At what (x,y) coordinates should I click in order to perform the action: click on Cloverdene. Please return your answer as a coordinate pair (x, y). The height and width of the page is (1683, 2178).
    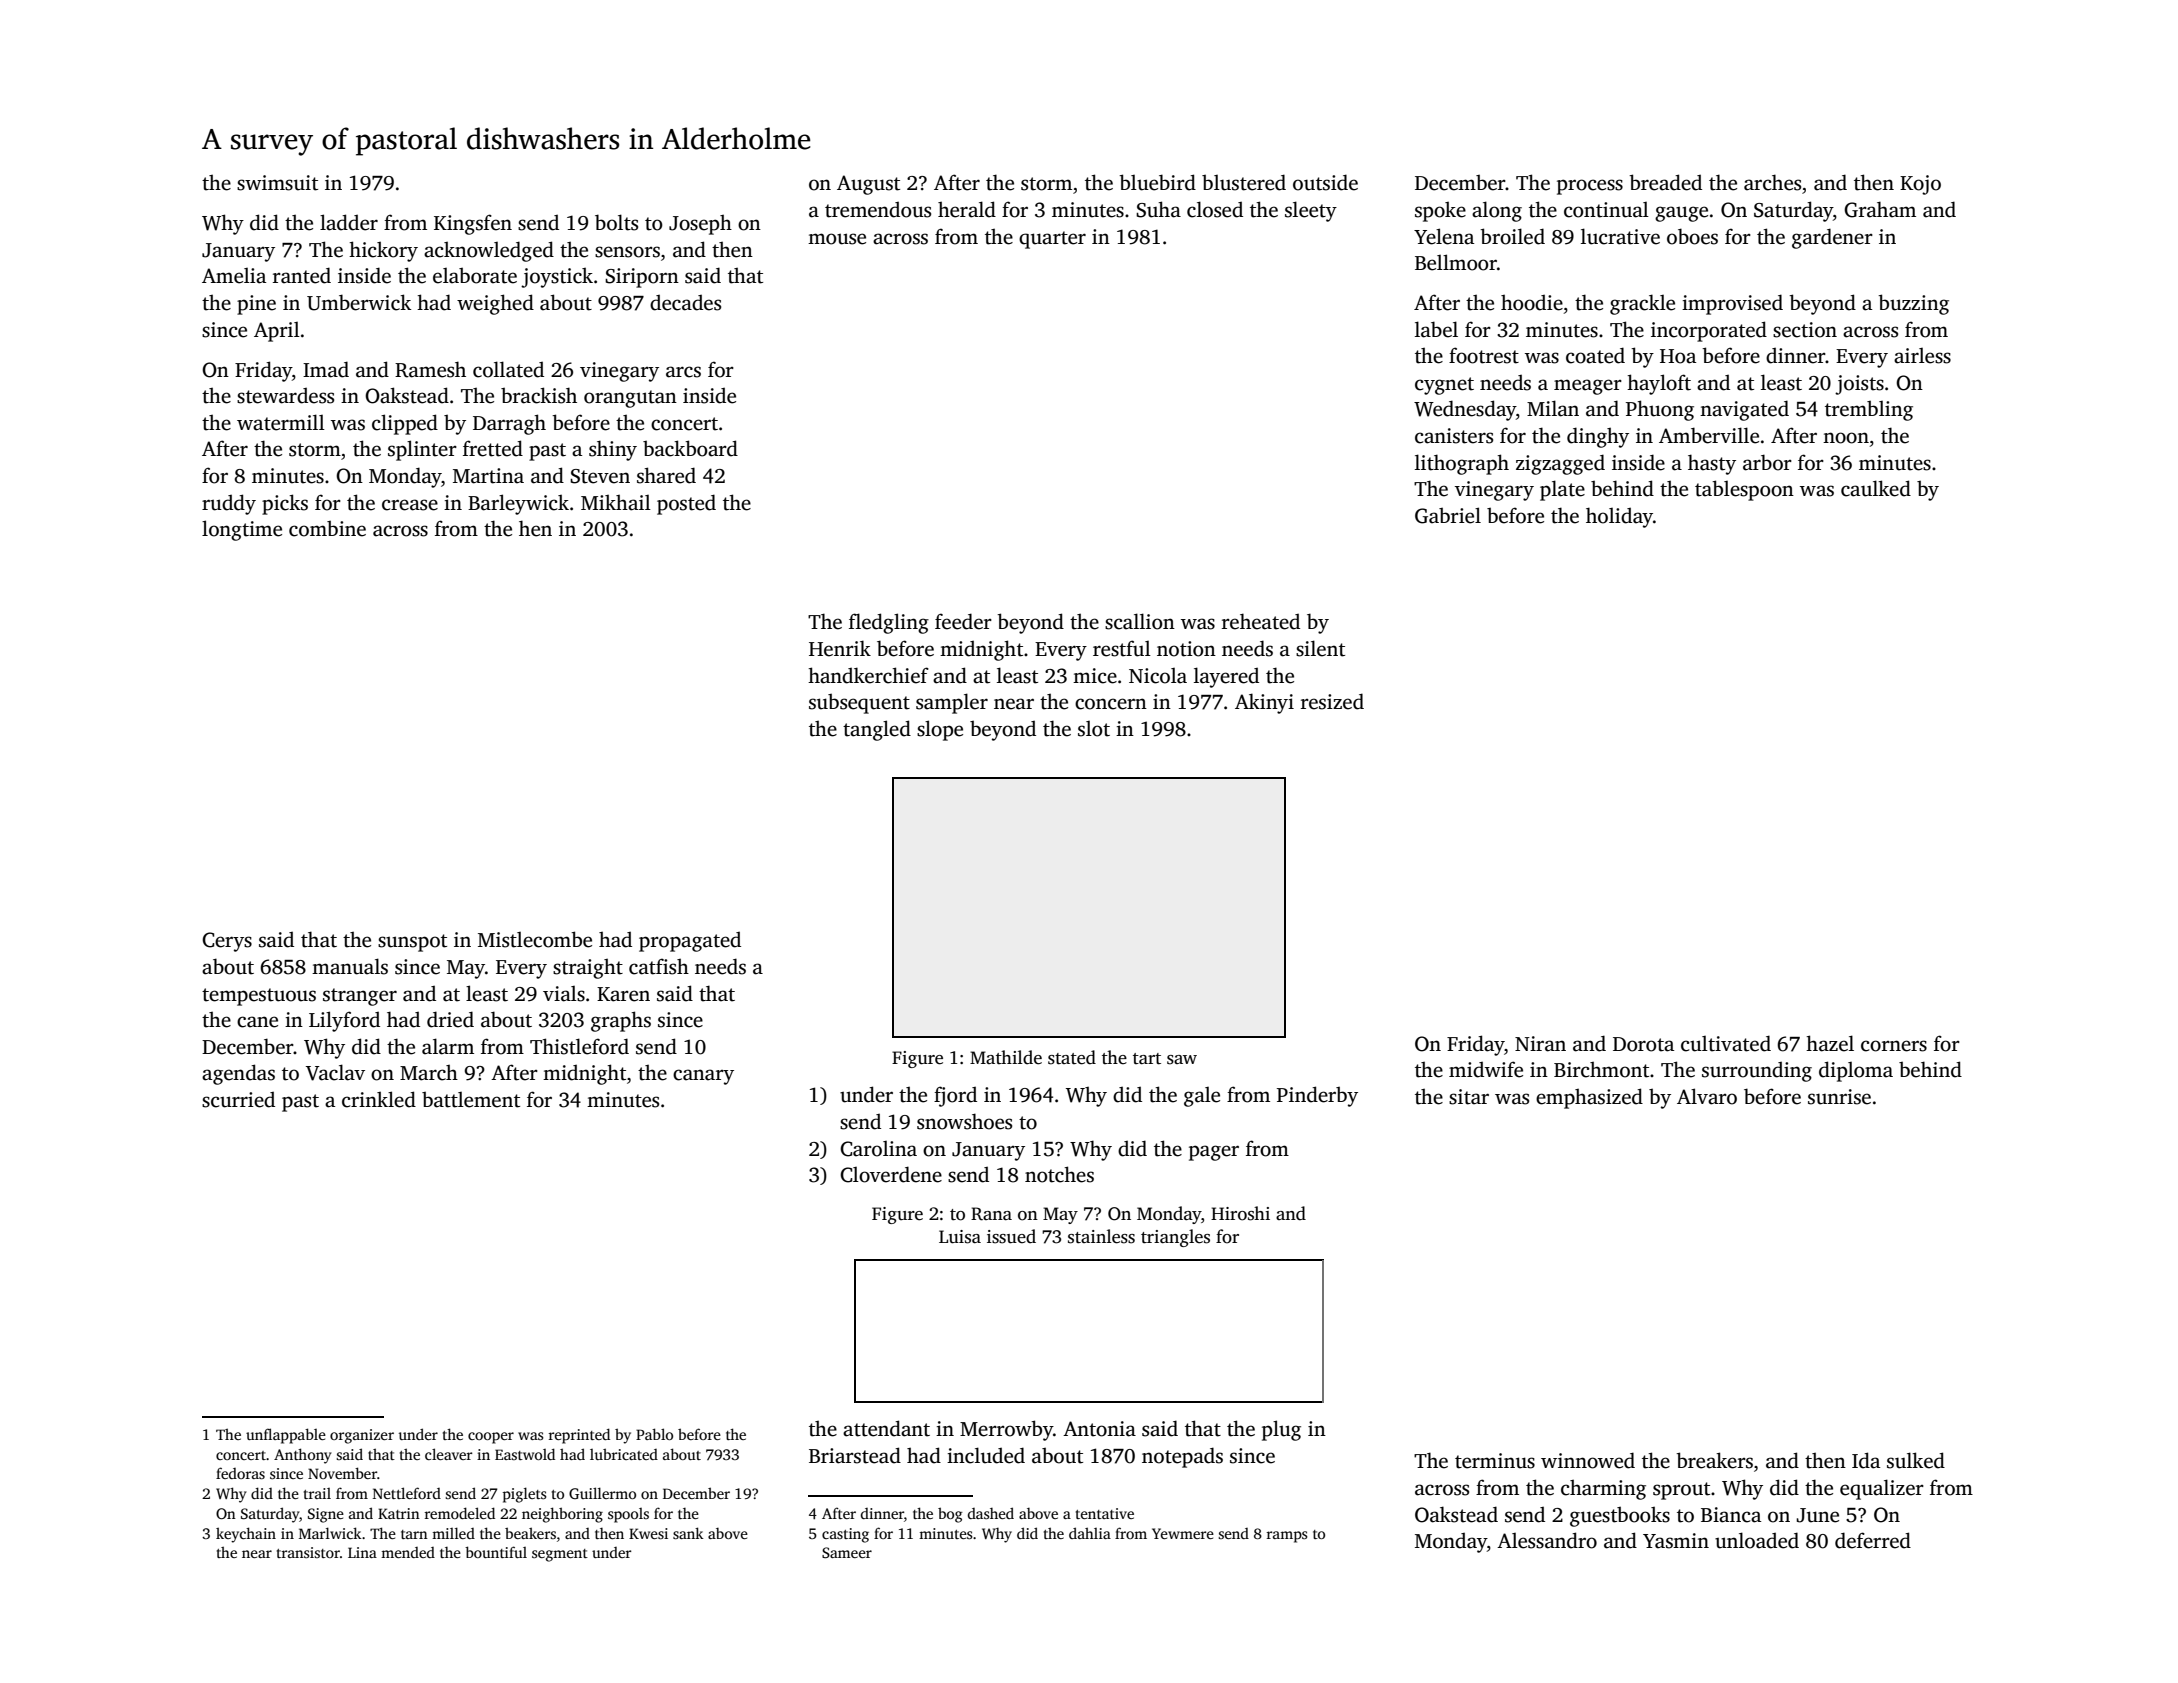
    Looking at the image, I should click on (891, 1174).
